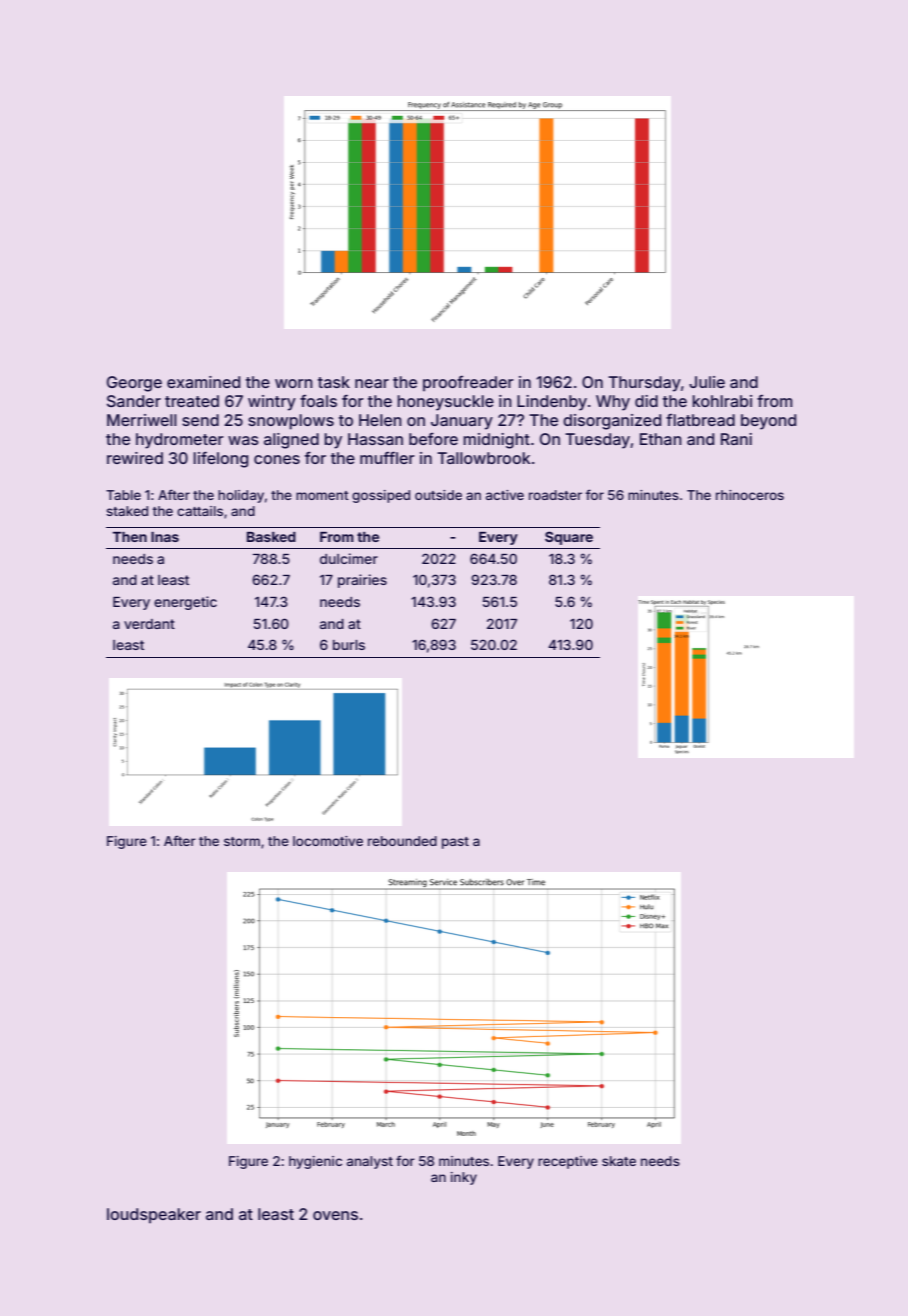  I want to click on prairies, so click(362, 581).
